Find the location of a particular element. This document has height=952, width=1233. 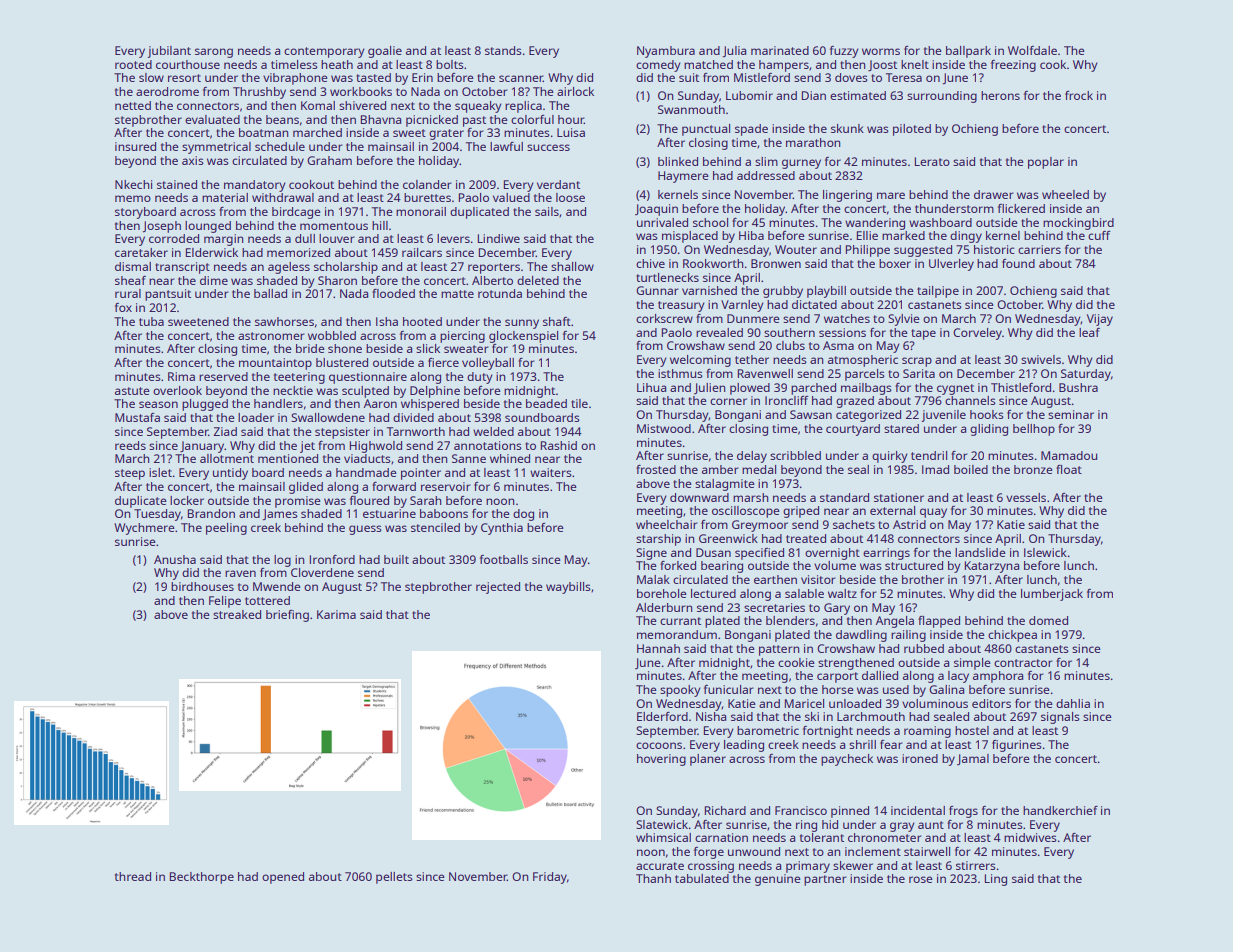

frogs is located at coordinates (963, 812).
